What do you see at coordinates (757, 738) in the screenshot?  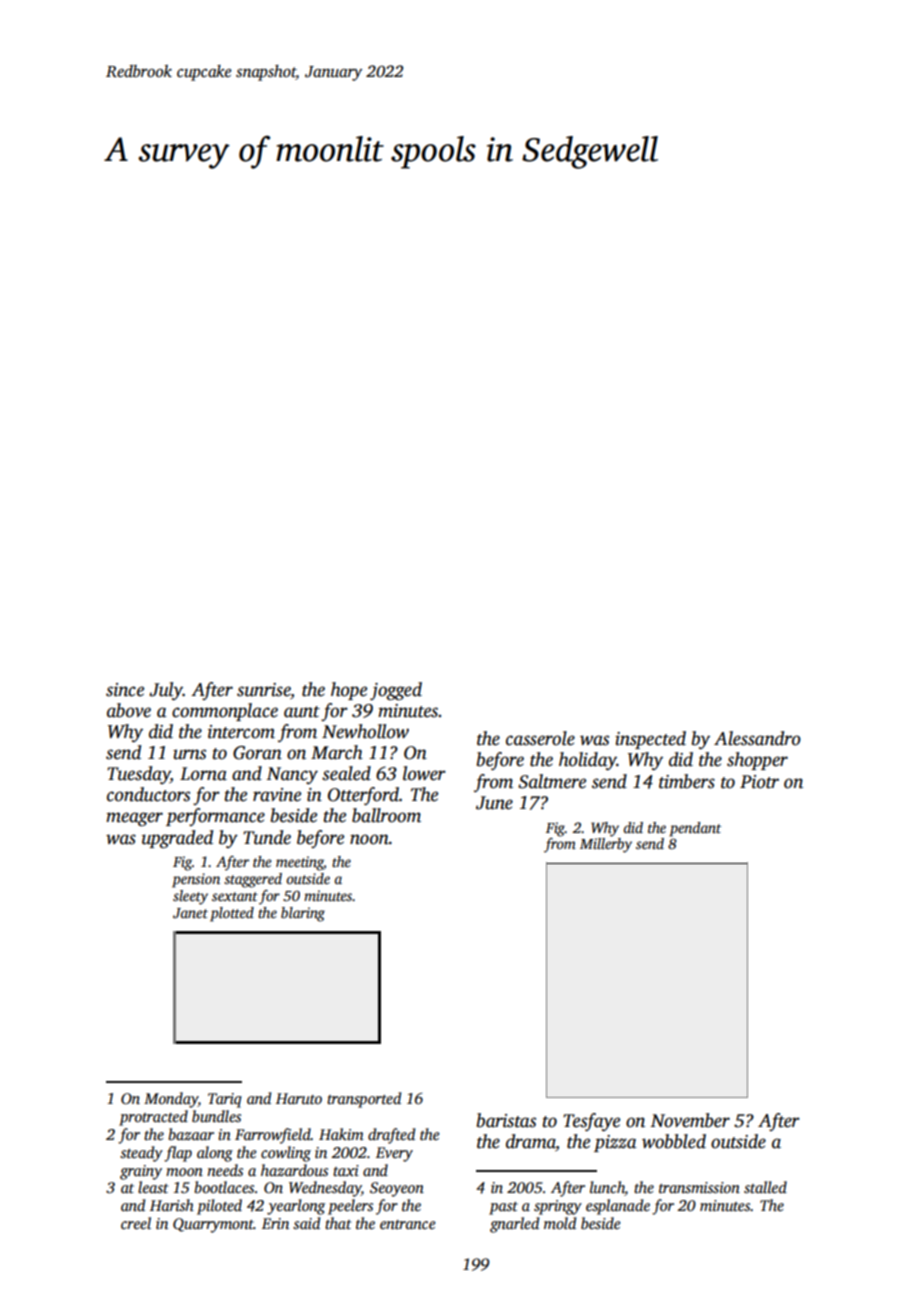 I see `Alessandro` at bounding box center [757, 738].
